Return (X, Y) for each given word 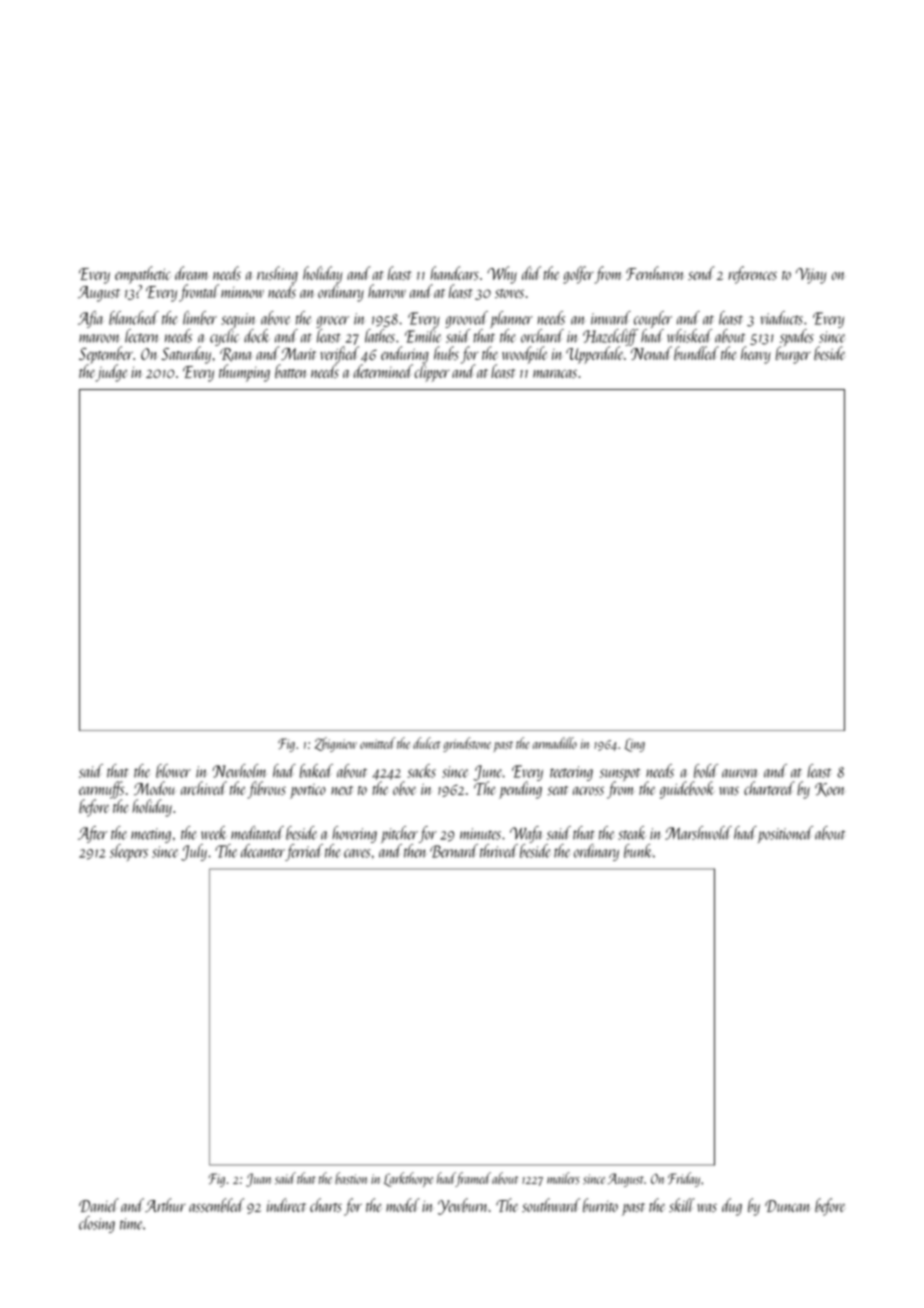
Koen (830, 790)
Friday (684, 1179)
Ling (634, 745)
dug (732, 1207)
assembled (216, 1205)
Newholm (240, 771)
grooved (466, 319)
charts (326, 1205)
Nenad (651, 353)
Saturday (186, 355)
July (194, 852)
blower (173, 771)
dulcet (427, 743)
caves (357, 853)
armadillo (555, 743)
